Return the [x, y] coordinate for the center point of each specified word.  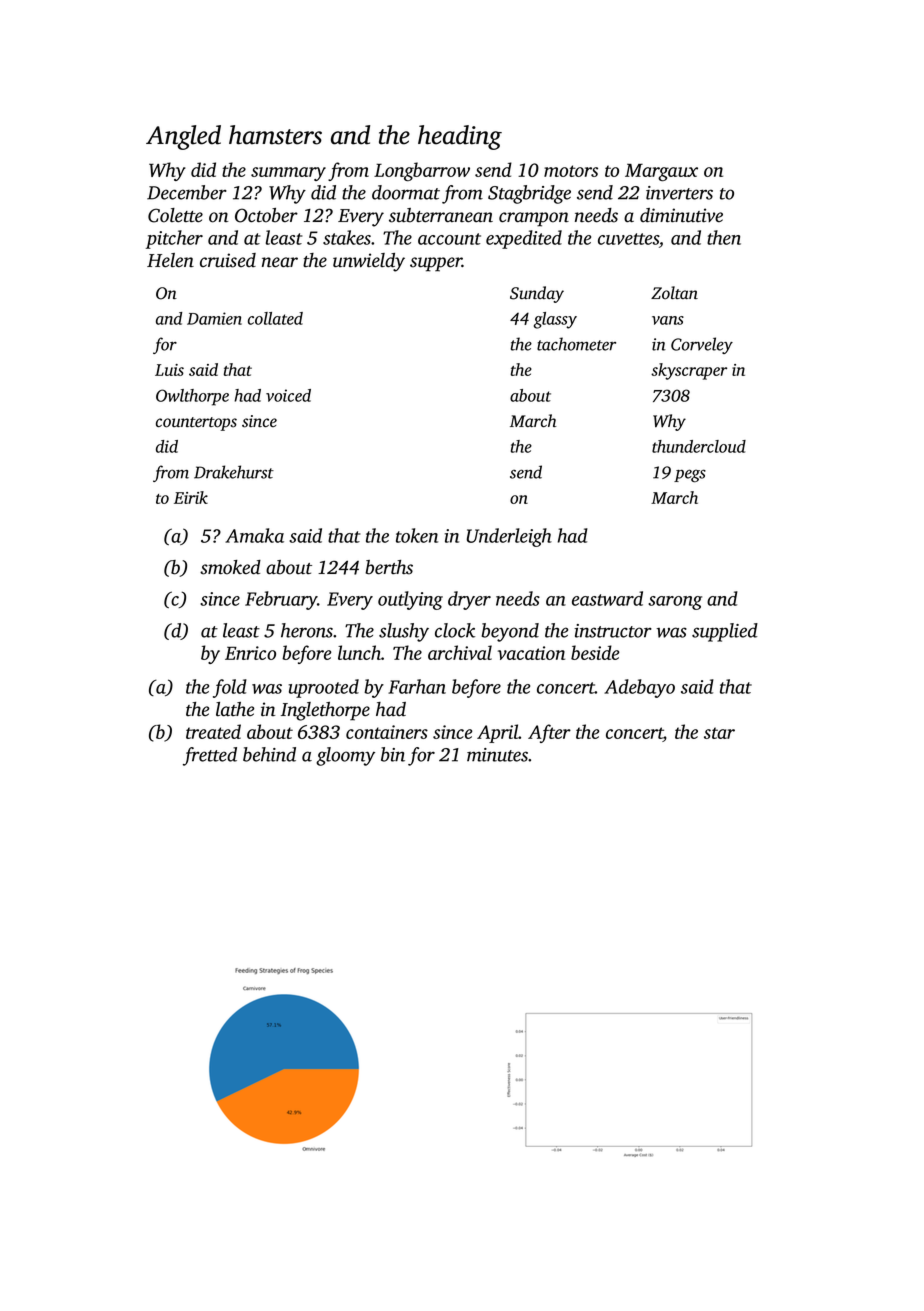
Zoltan [674, 293]
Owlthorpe [192, 397]
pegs [690, 476]
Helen [170, 260]
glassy [555, 320]
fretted [210, 756]
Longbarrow [422, 171]
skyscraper [689, 371]
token [417, 535]
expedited [524, 239]
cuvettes [628, 239]
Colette [175, 215]
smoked [230, 567]
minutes [497, 755]
